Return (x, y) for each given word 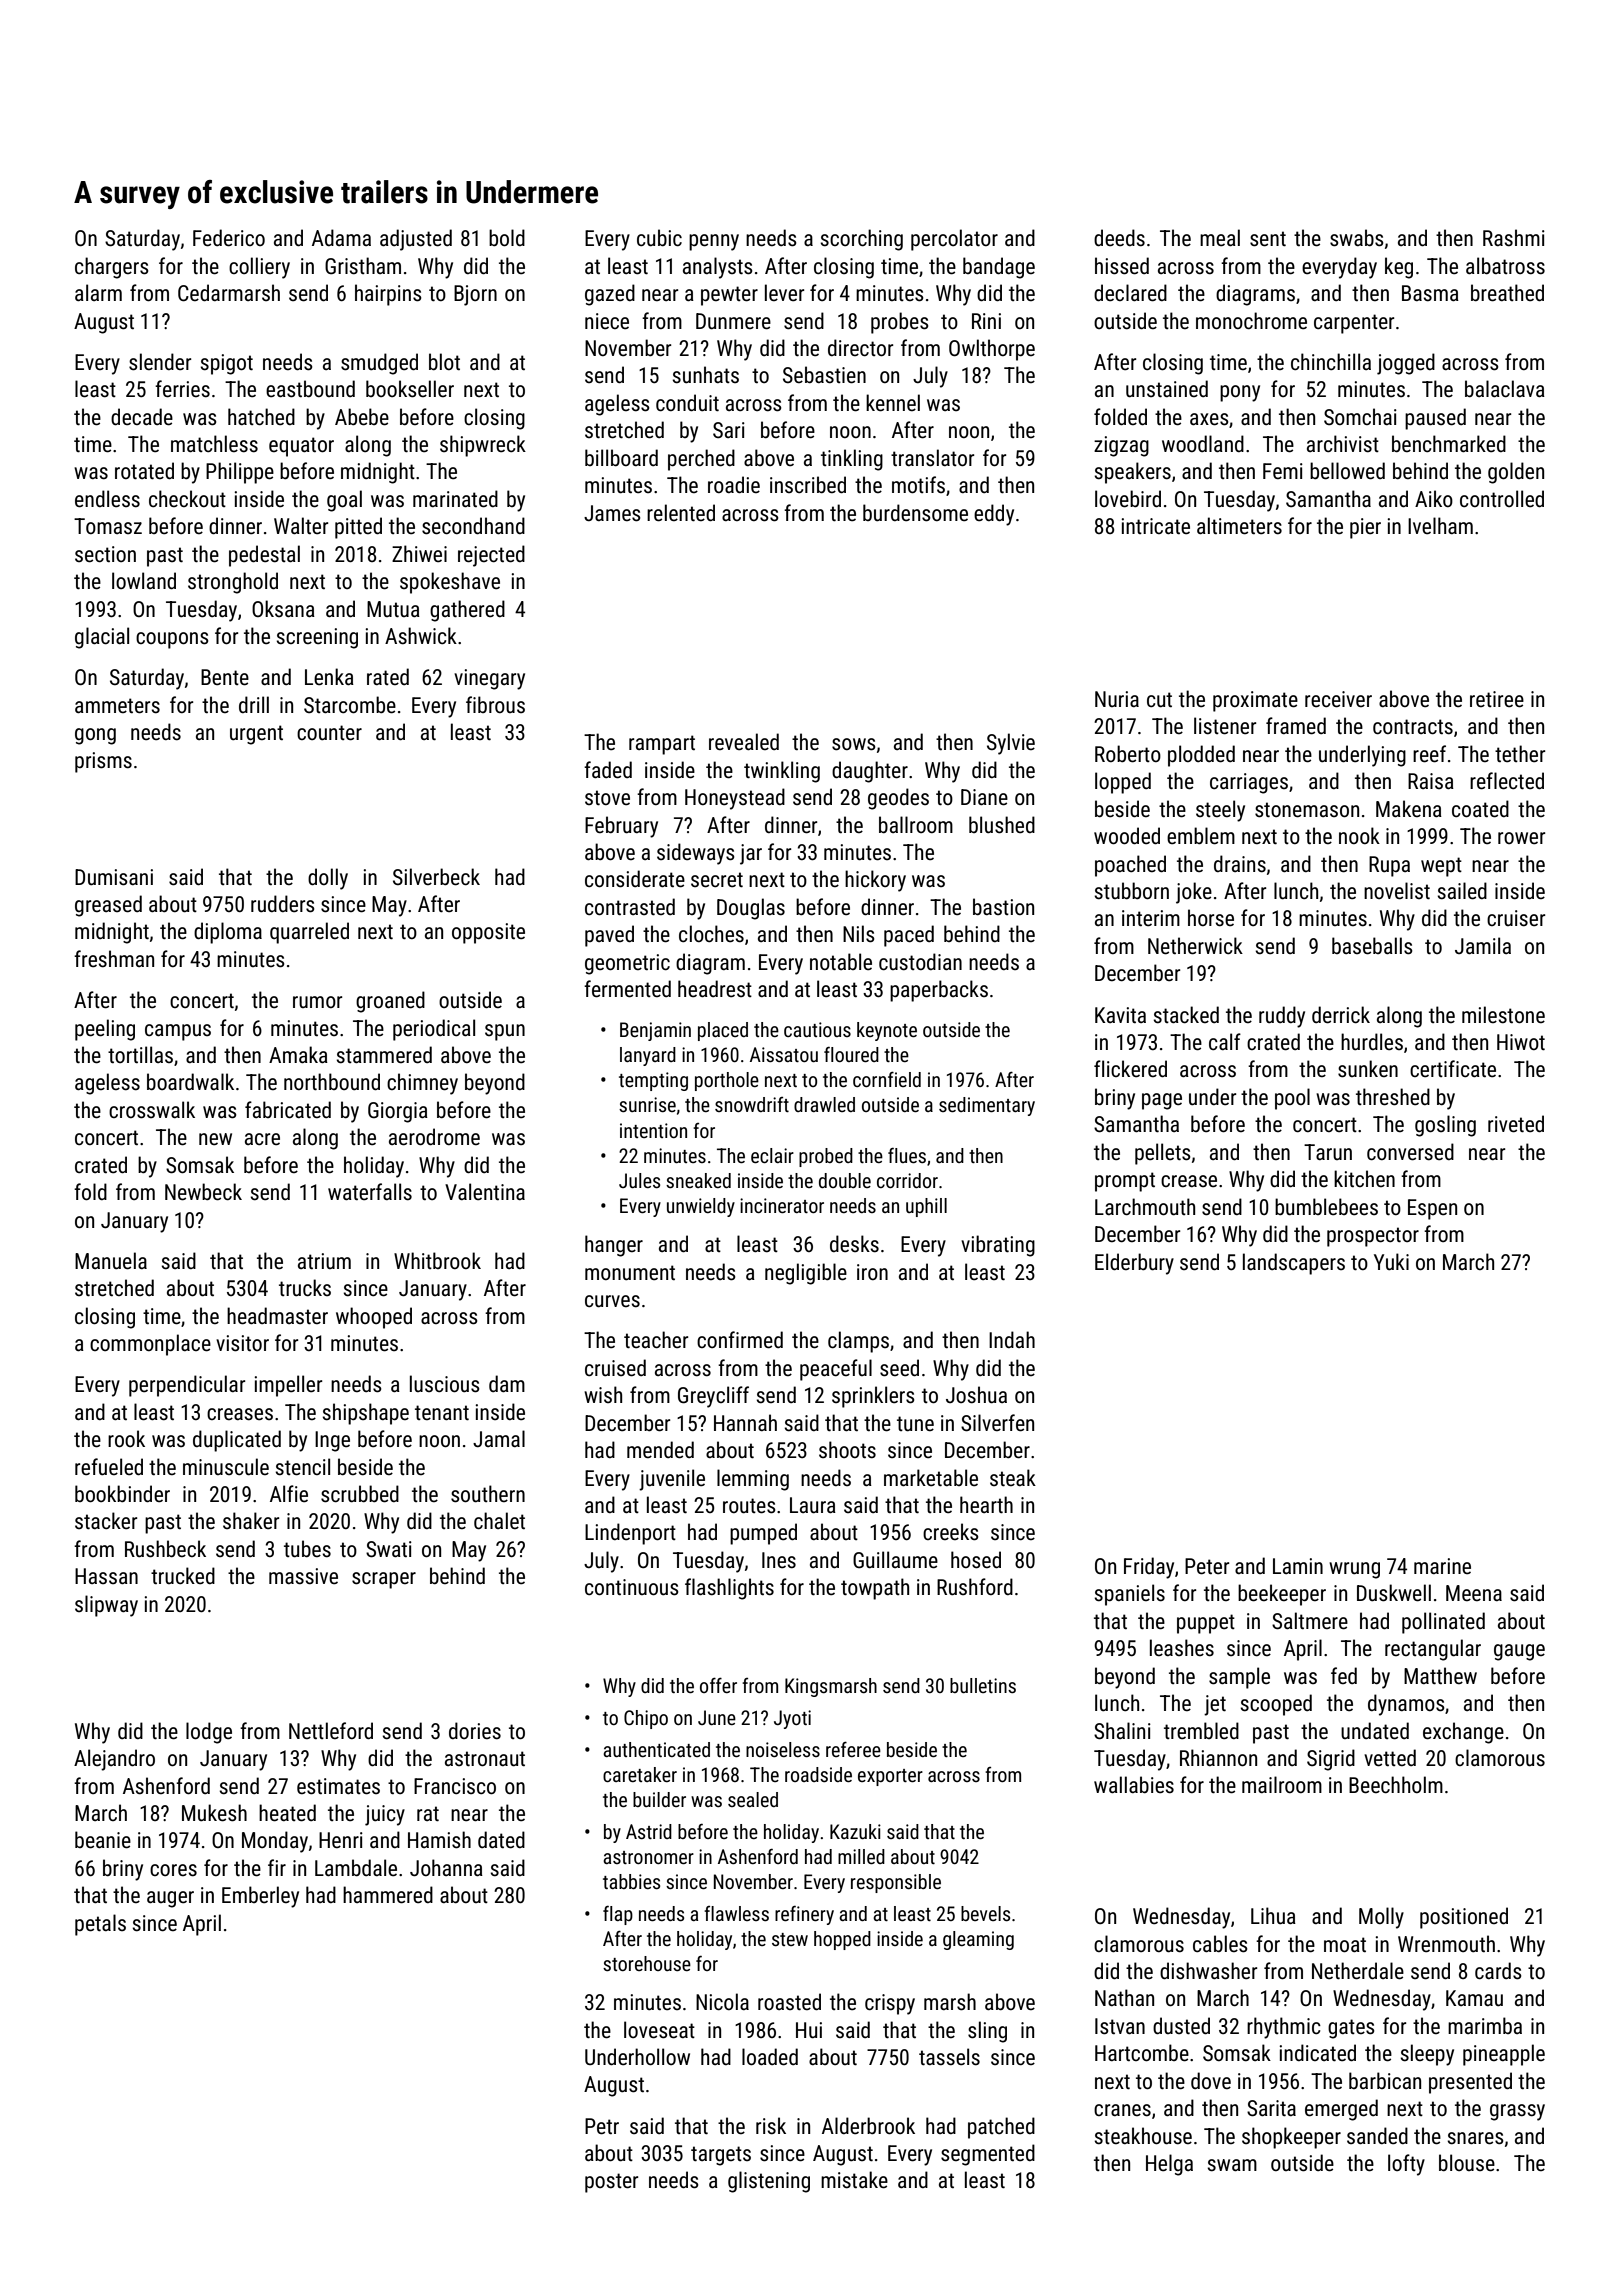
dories (475, 1731)
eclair (772, 1155)
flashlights (729, 1589)
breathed (1507, 293)
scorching (862, 240)
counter (329, 733)
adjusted (416, 240)
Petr (602, 2126)
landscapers (1294, 1264)
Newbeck (203, 1192)
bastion (1003, 906)
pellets (1163, 1154)
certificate (1453, 1068)
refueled (109, 1466)
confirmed (740, 1340)
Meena (1474, 1593)
